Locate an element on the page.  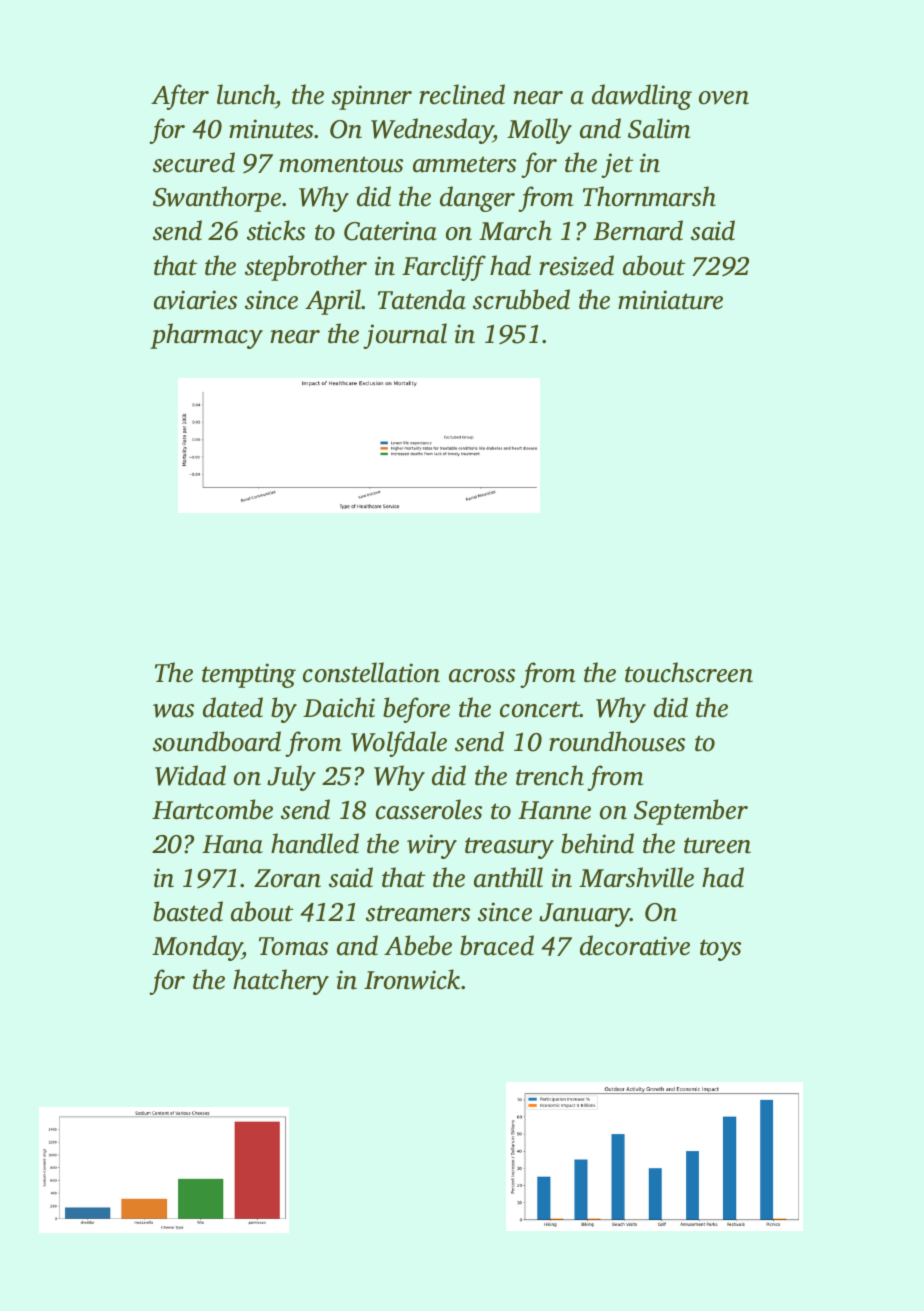
toys is located at coordinates (720, 950).
